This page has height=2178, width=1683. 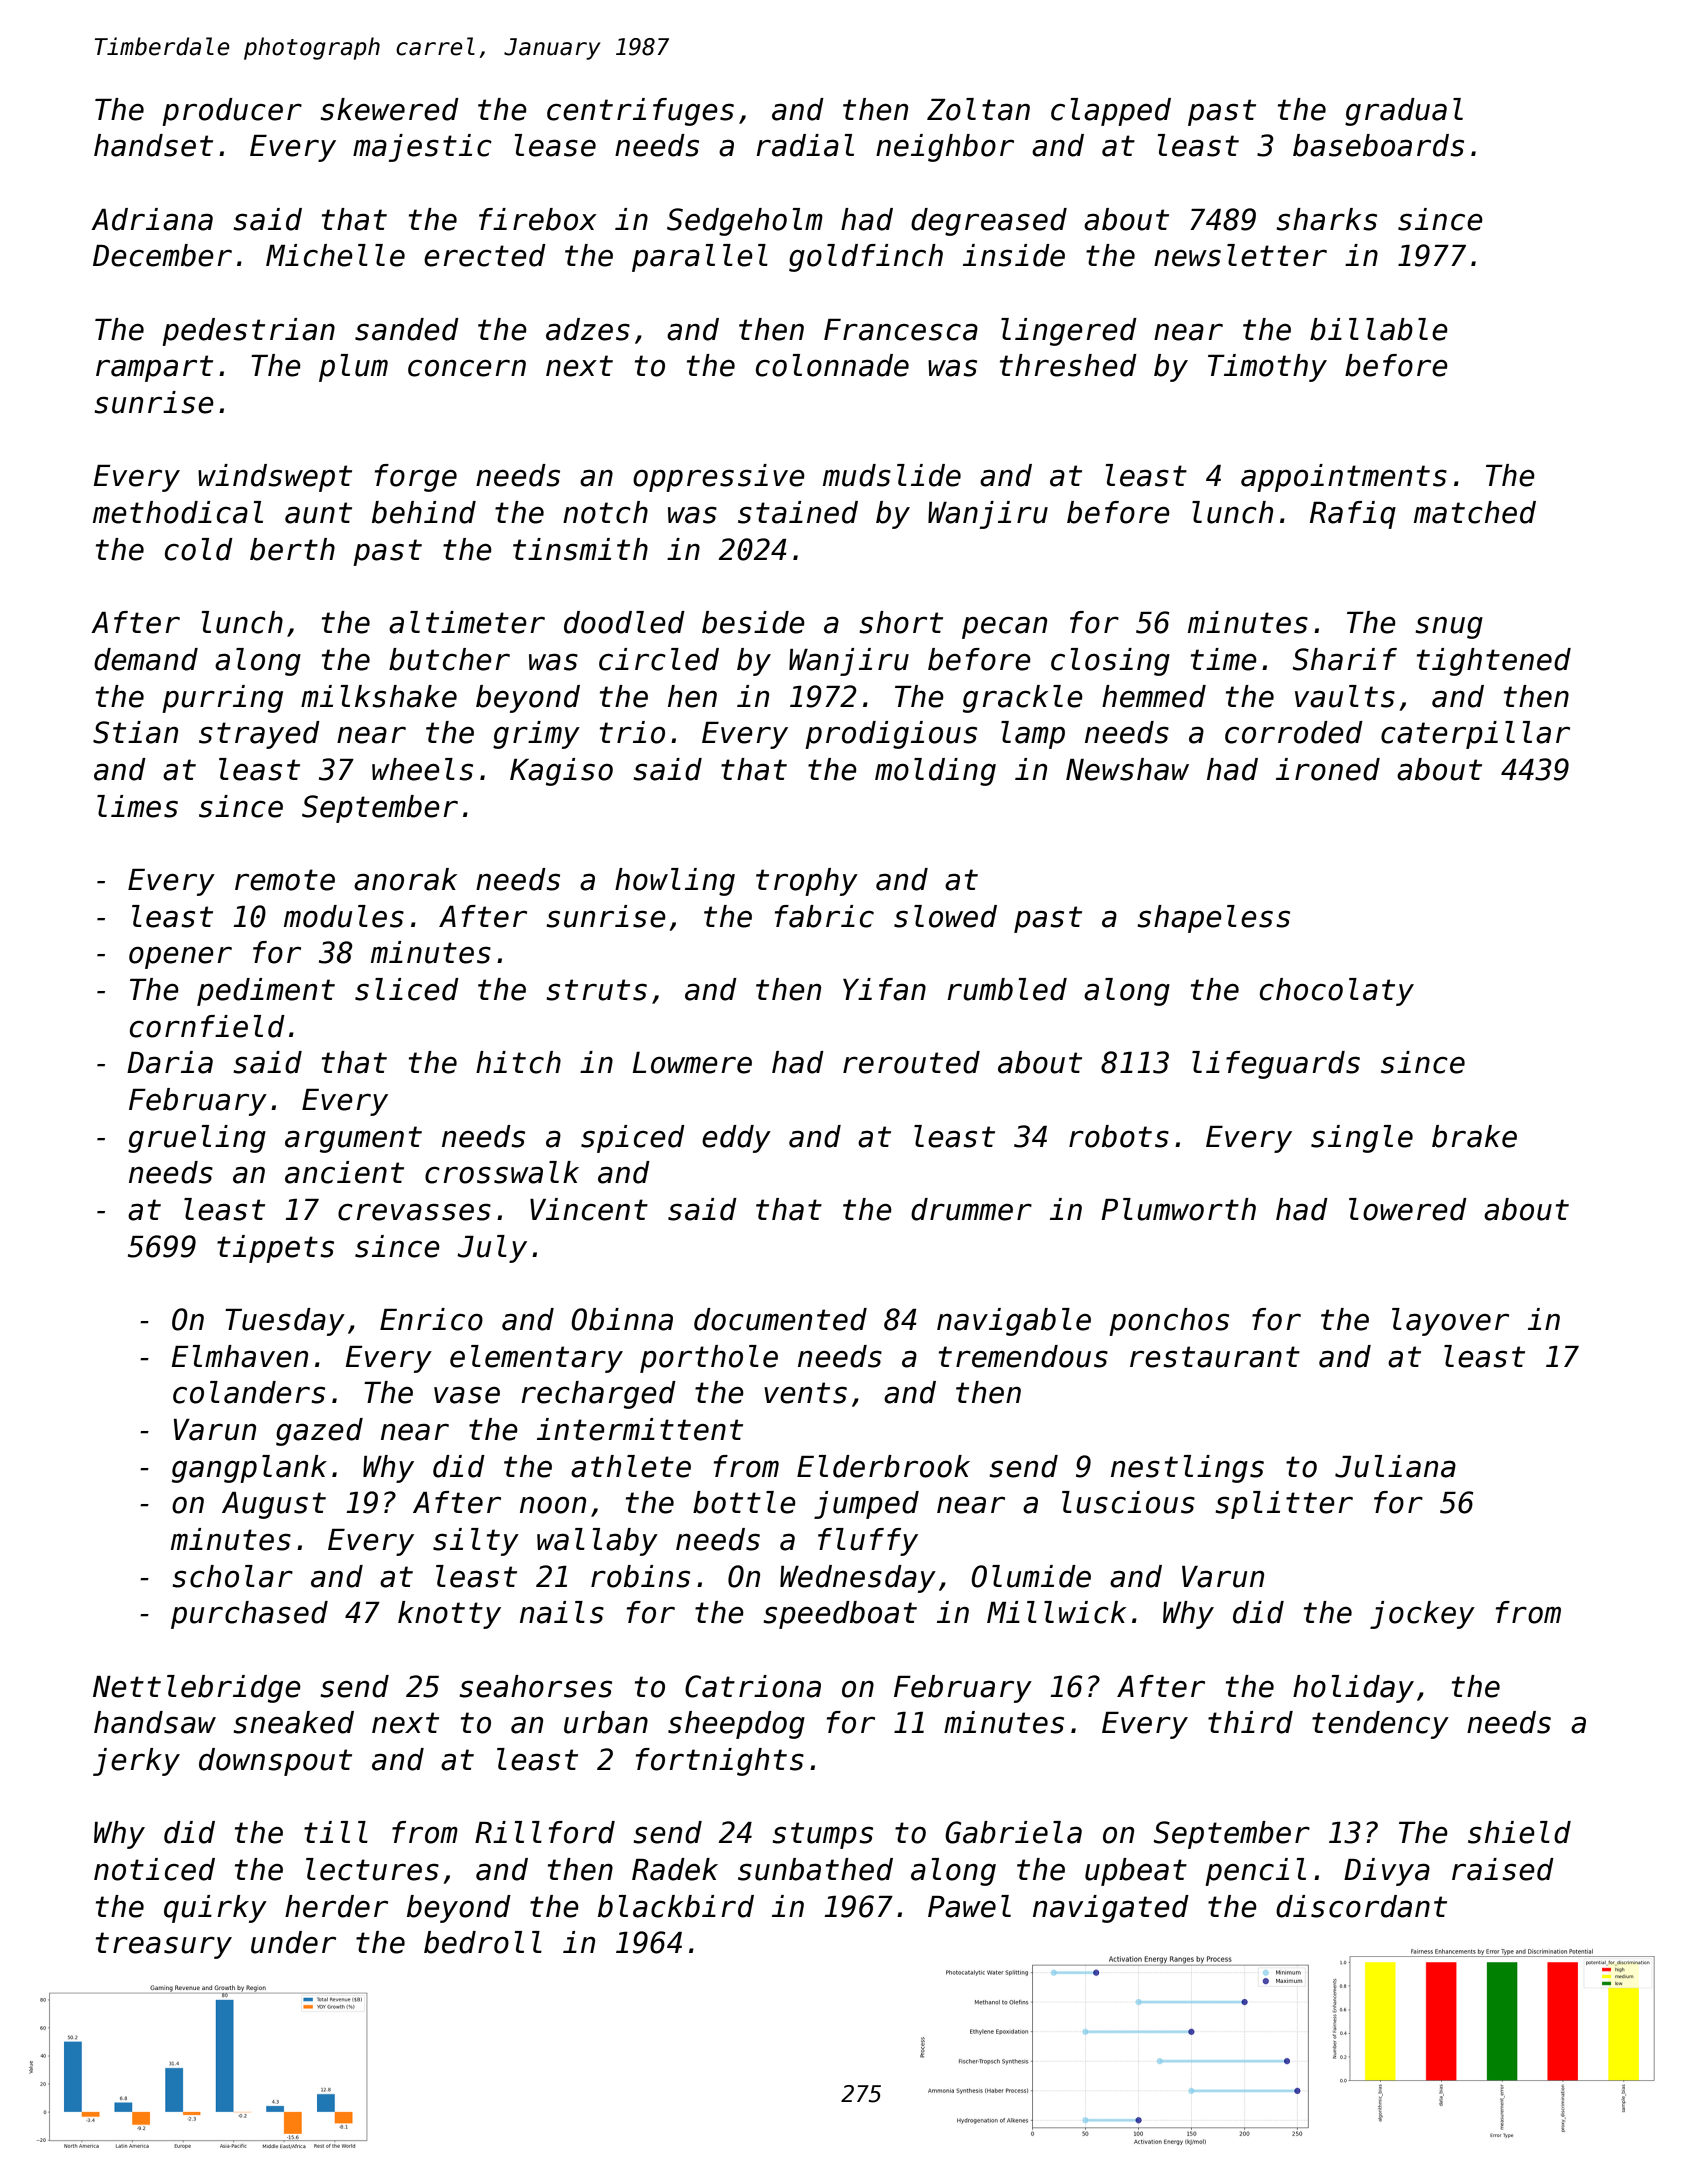 What do you see at coordinates (1474, 1136) in the page?
I see `brake` at bounding box center [1474, 1136].
